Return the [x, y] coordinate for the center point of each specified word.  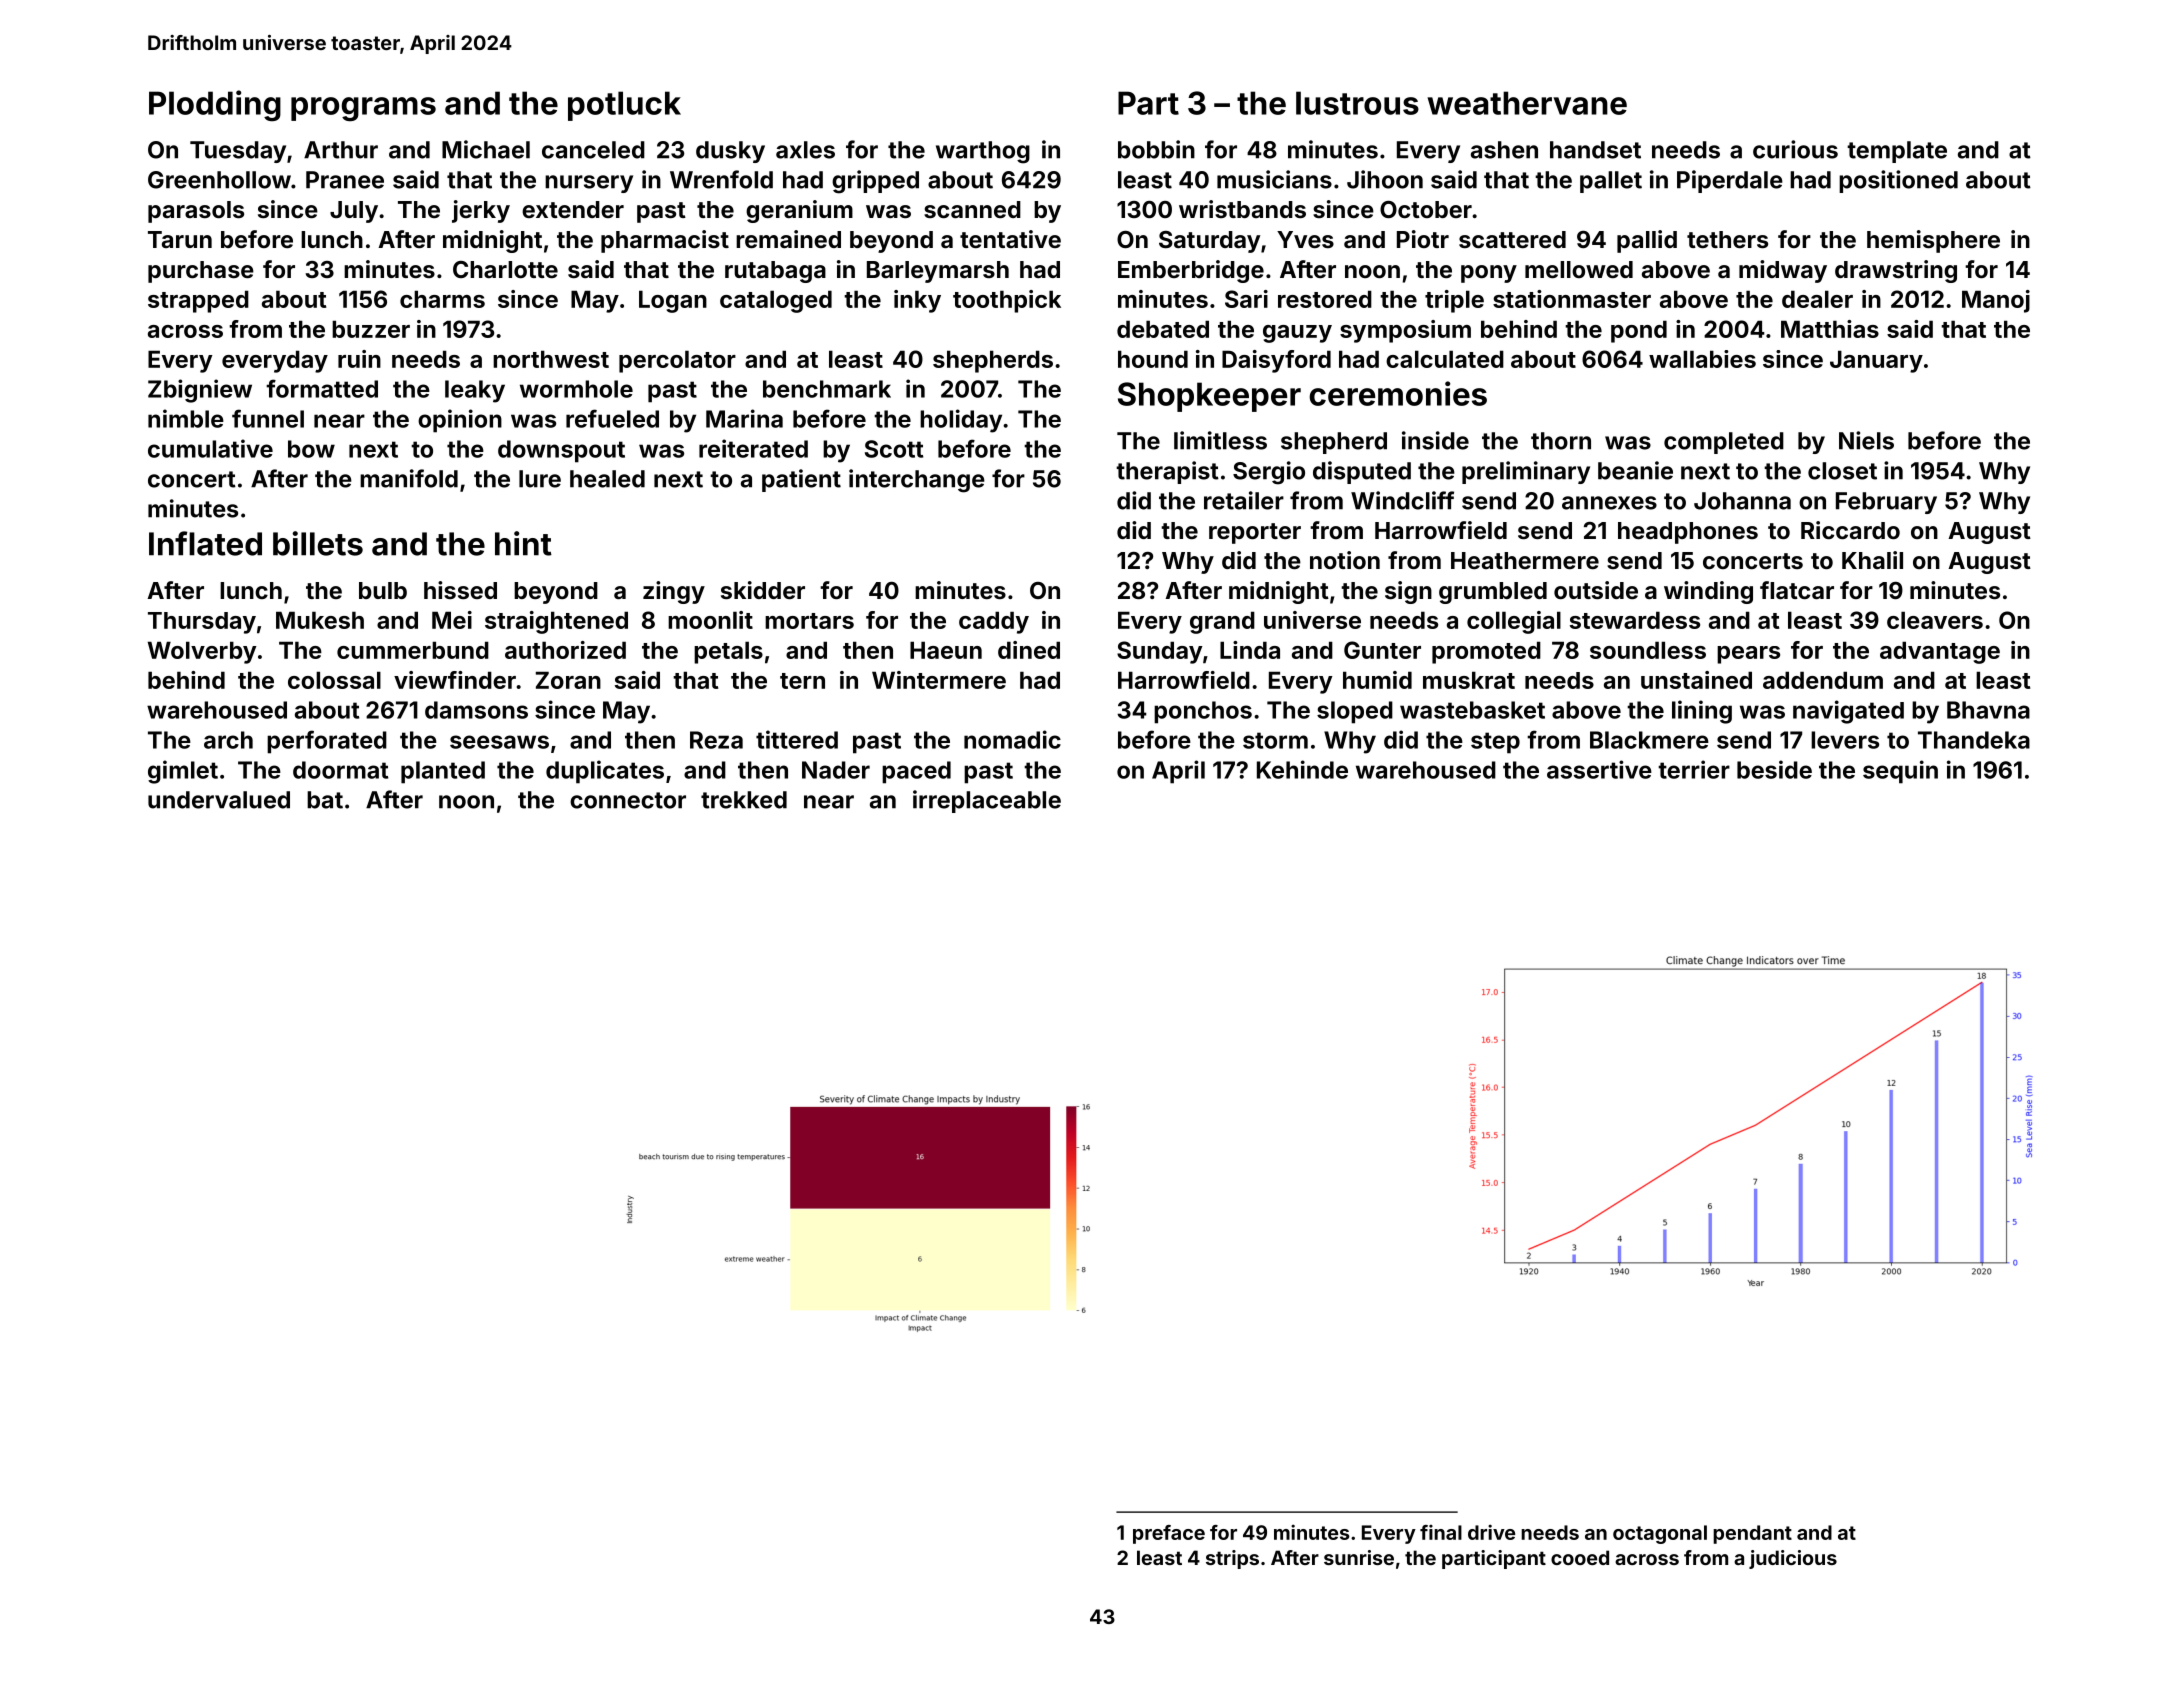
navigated [1848, 712]
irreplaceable [987, 801]
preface [1169, 1534]
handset [1595, 150]
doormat [340, 770]
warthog [983, 152]
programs [363, 109]
